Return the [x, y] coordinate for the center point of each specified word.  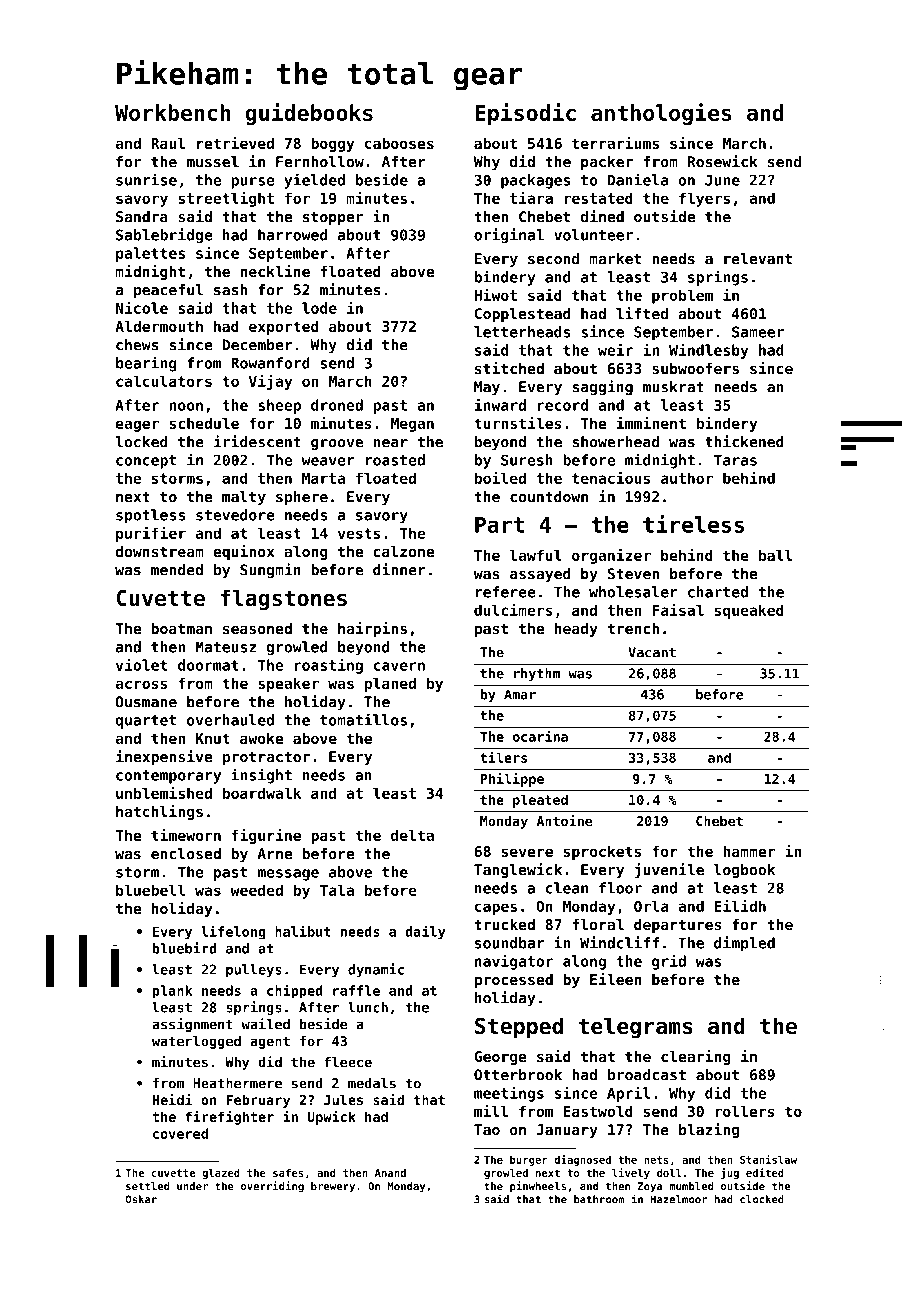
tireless [693, 524]
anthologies [661, 114]
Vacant [652, 652]
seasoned [257, 628]
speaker [288, 684]
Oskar [141, 1199]
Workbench [172, 112]
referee [506, 592]
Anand [390, 1173]
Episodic [525, 114]
